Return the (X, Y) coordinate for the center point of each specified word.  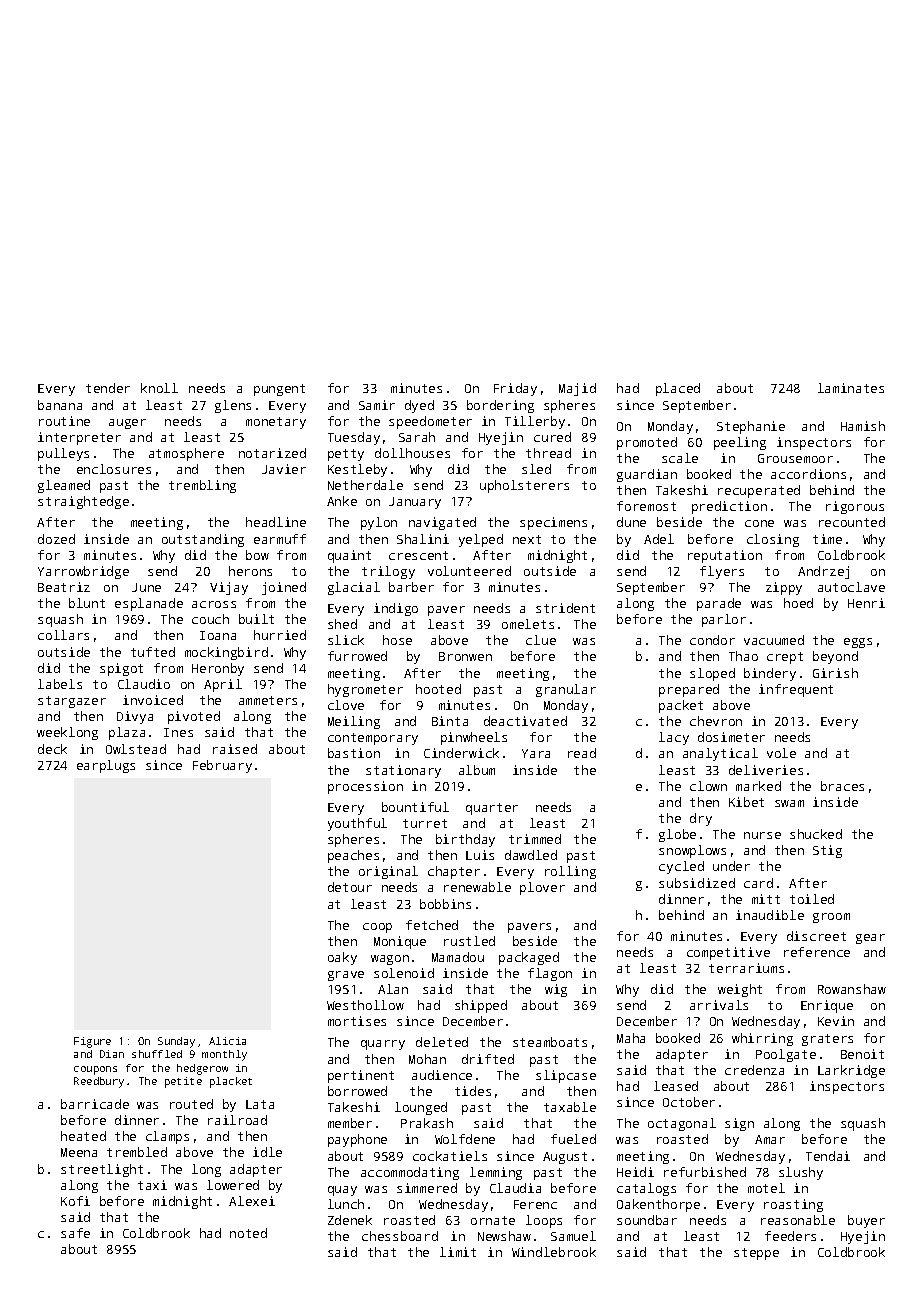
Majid (577, 389)
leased (676, 1086)
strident (565, 608)
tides (473, 1091)
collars (63, 635)
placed (678, 389)
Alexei (252, 1201)
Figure (92, 1042)
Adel (659, 539)
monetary (276, 423)
